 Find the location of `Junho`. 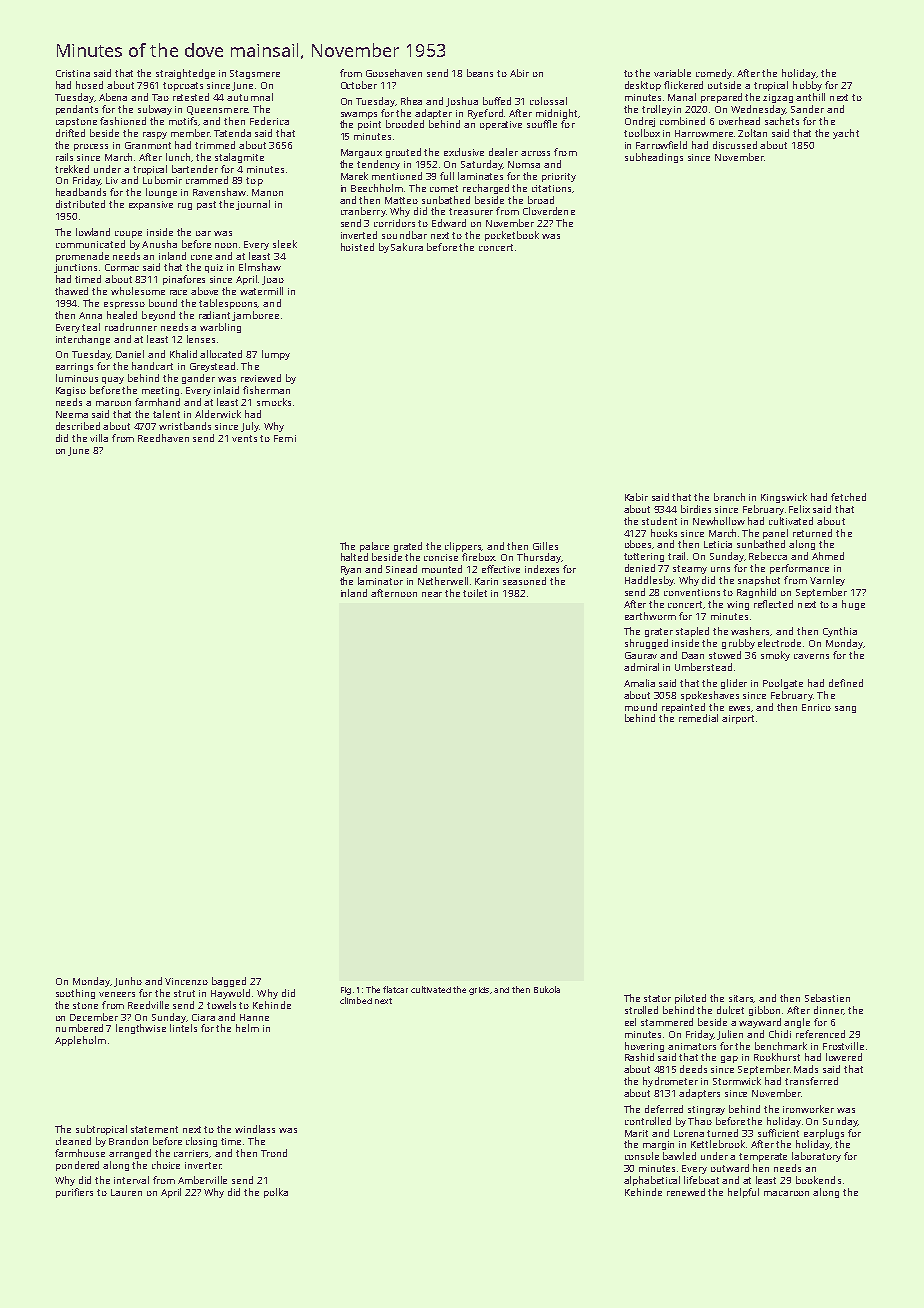

Junho is located at coordinates (128, 982).
